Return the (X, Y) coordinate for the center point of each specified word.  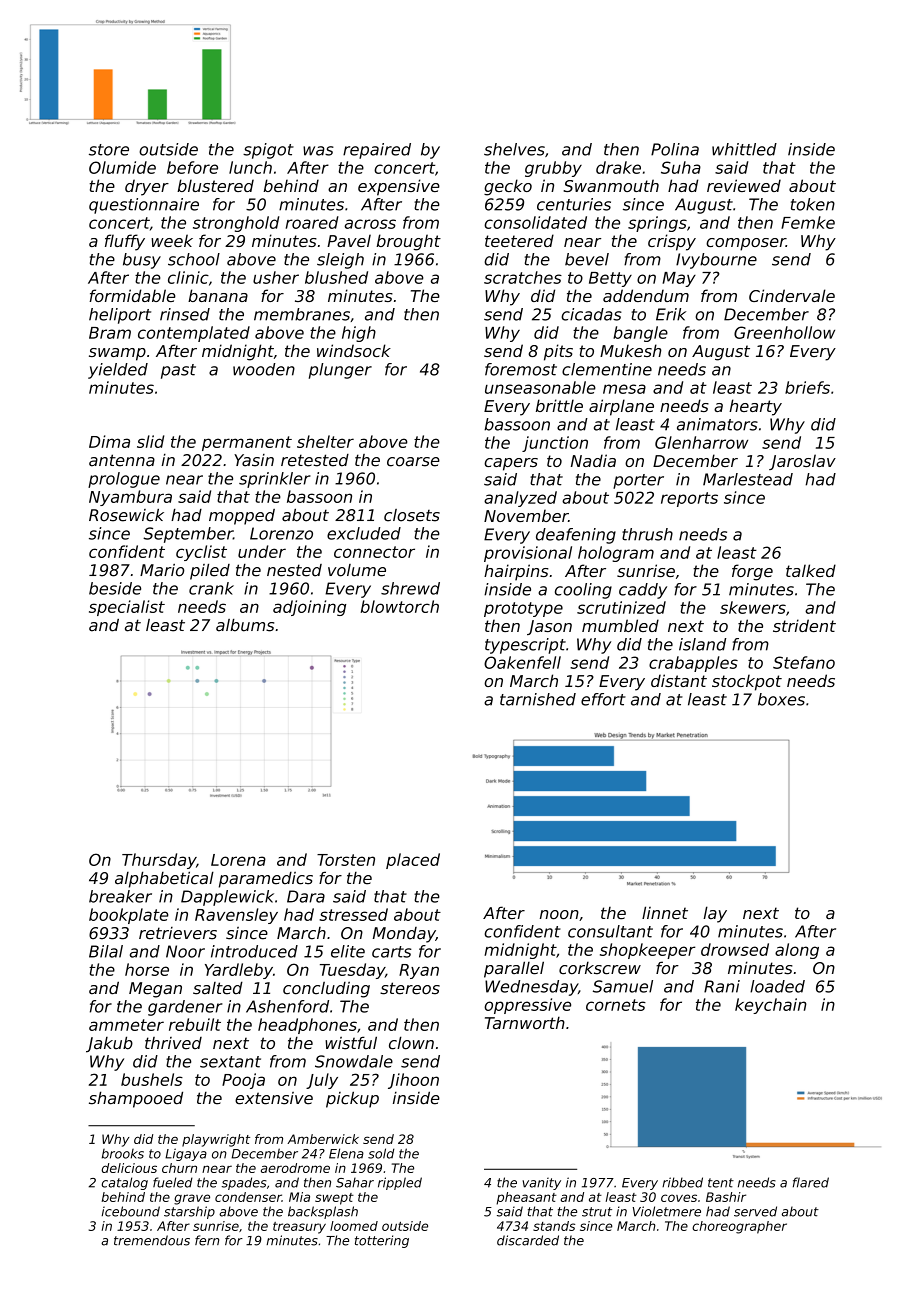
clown (411, 1043)
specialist (127, 608)
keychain (771, 1006)
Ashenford (287, 1006)
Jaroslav (802, 462)
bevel (587, 259)
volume (357, 570)
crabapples (693, 664)
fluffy (125, 242)
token (813, 204)
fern (207, 1240)
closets (412, 515)
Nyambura (130, 498)
